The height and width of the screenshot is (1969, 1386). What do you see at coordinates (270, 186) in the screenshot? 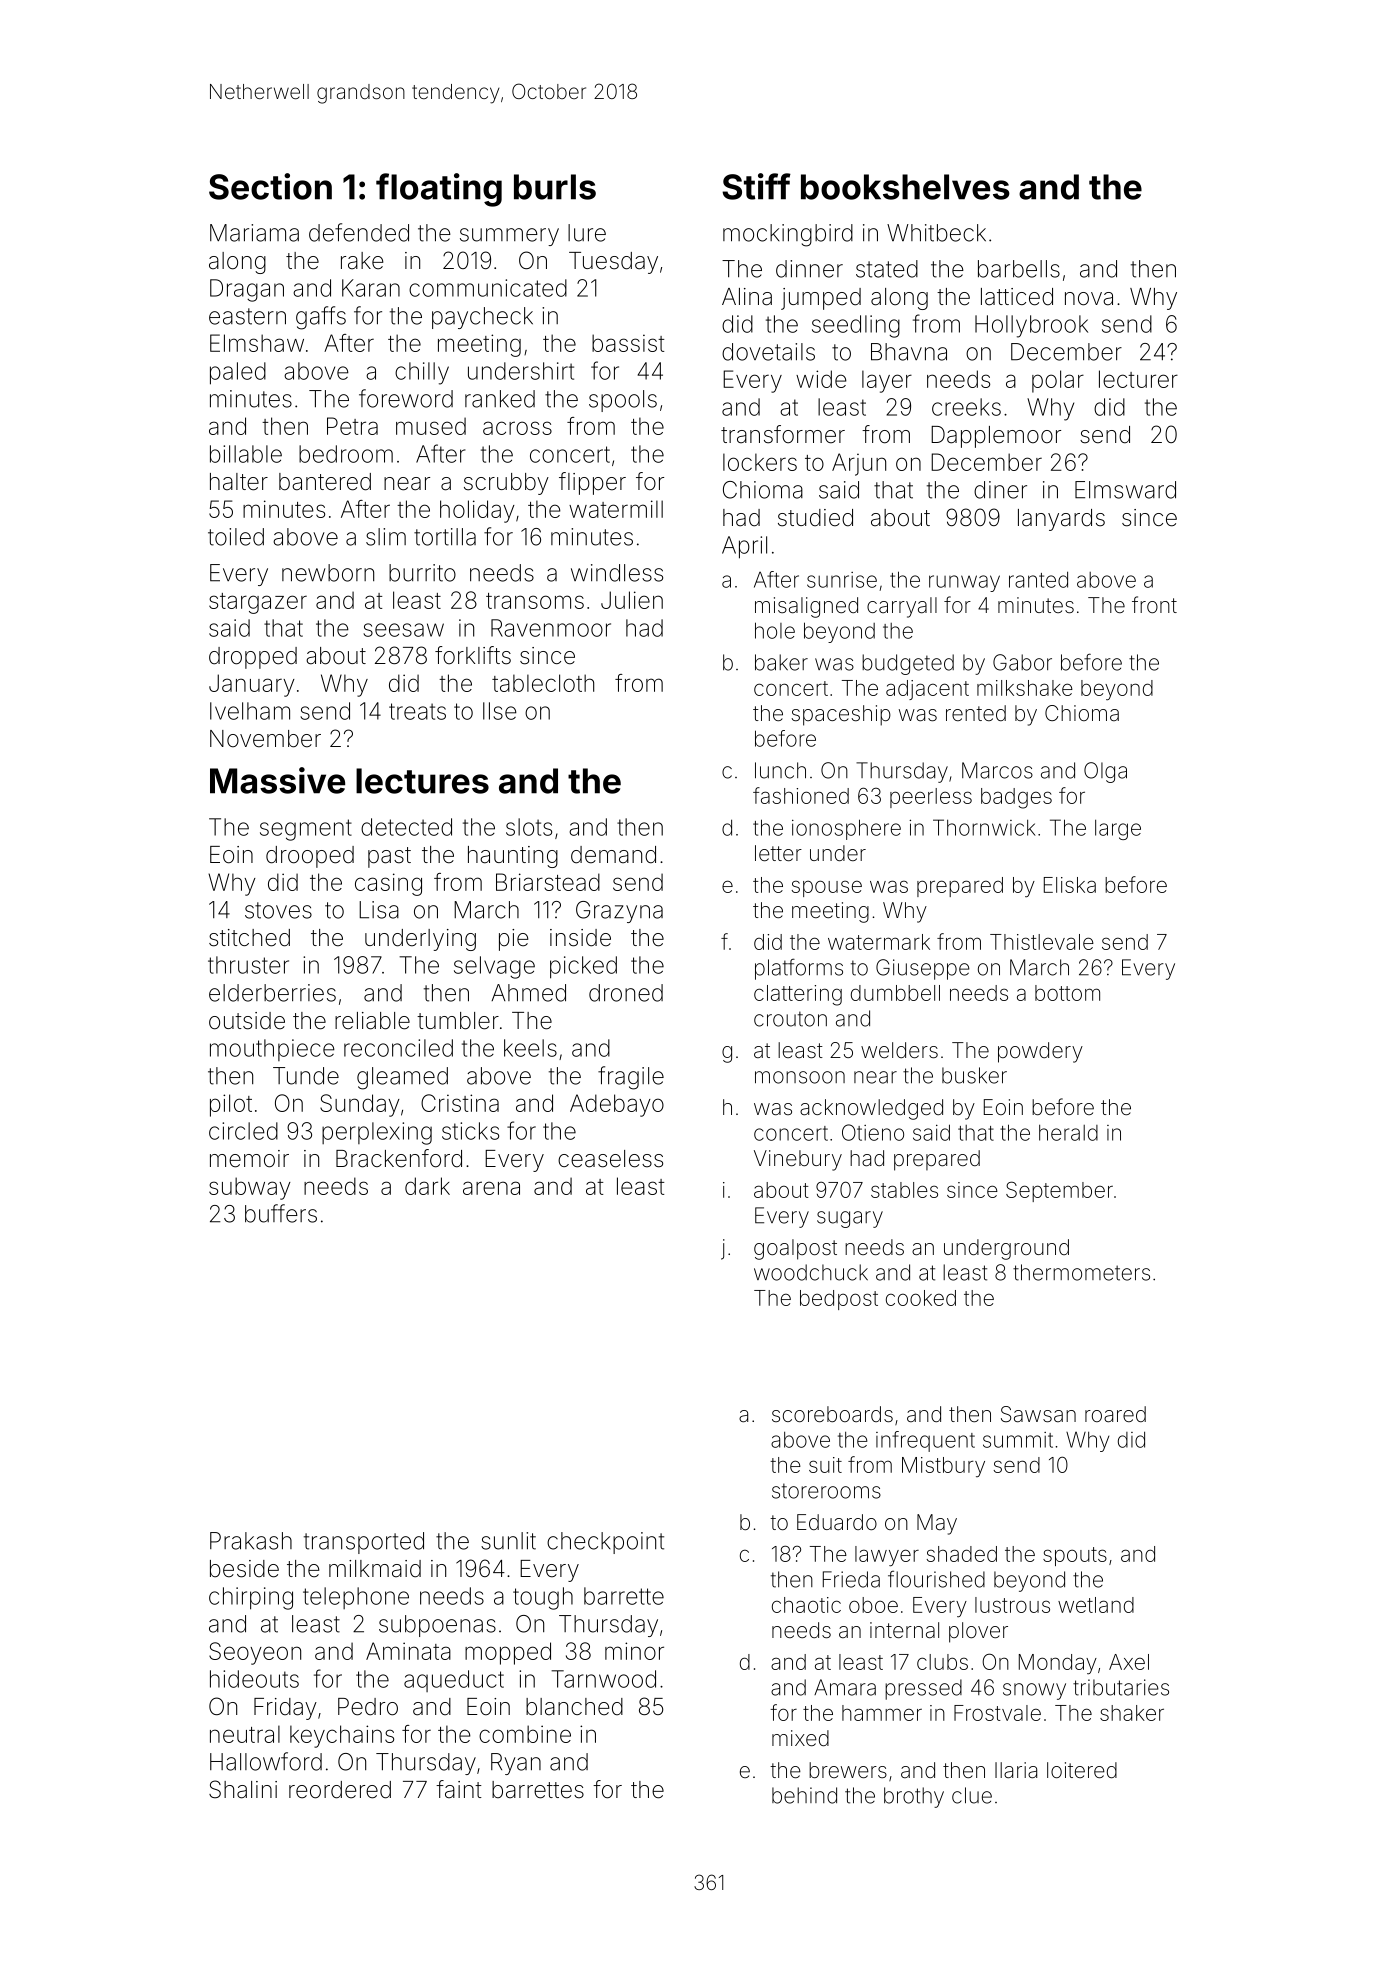
I see `Section` at bounding box center [270, 186].
